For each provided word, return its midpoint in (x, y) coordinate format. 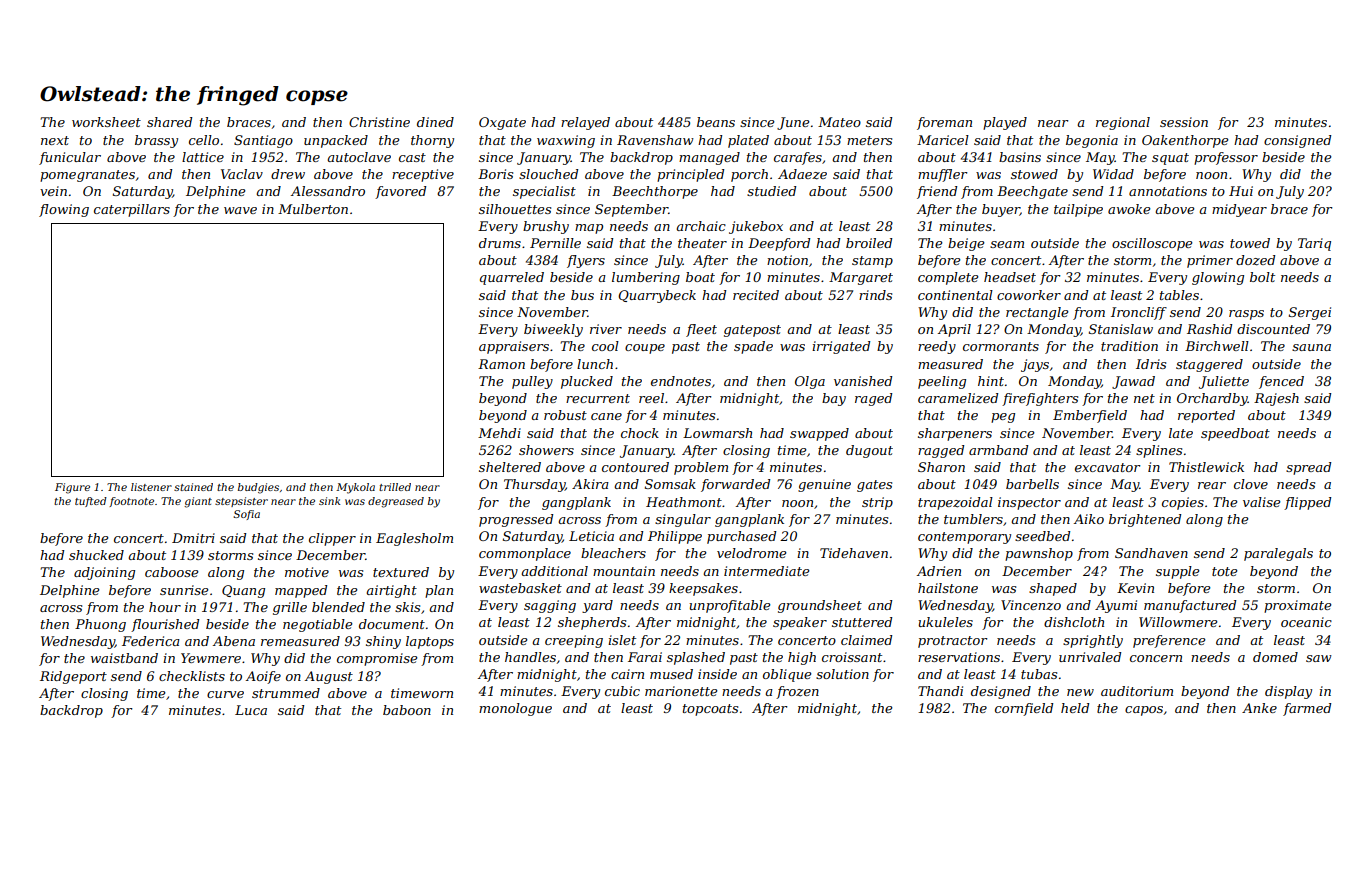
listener (151, 487)
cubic (622, 691)
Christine (379, 122)
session (1184, 122)
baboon (407, 710)
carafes (798, 158)
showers (546, 450)
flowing (64, 210)
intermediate (766, 571)
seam (1007, 244)
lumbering (646, 278)
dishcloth (1074, 622)
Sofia (246, 515)
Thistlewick (1206, 467)
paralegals (1278, 554)
